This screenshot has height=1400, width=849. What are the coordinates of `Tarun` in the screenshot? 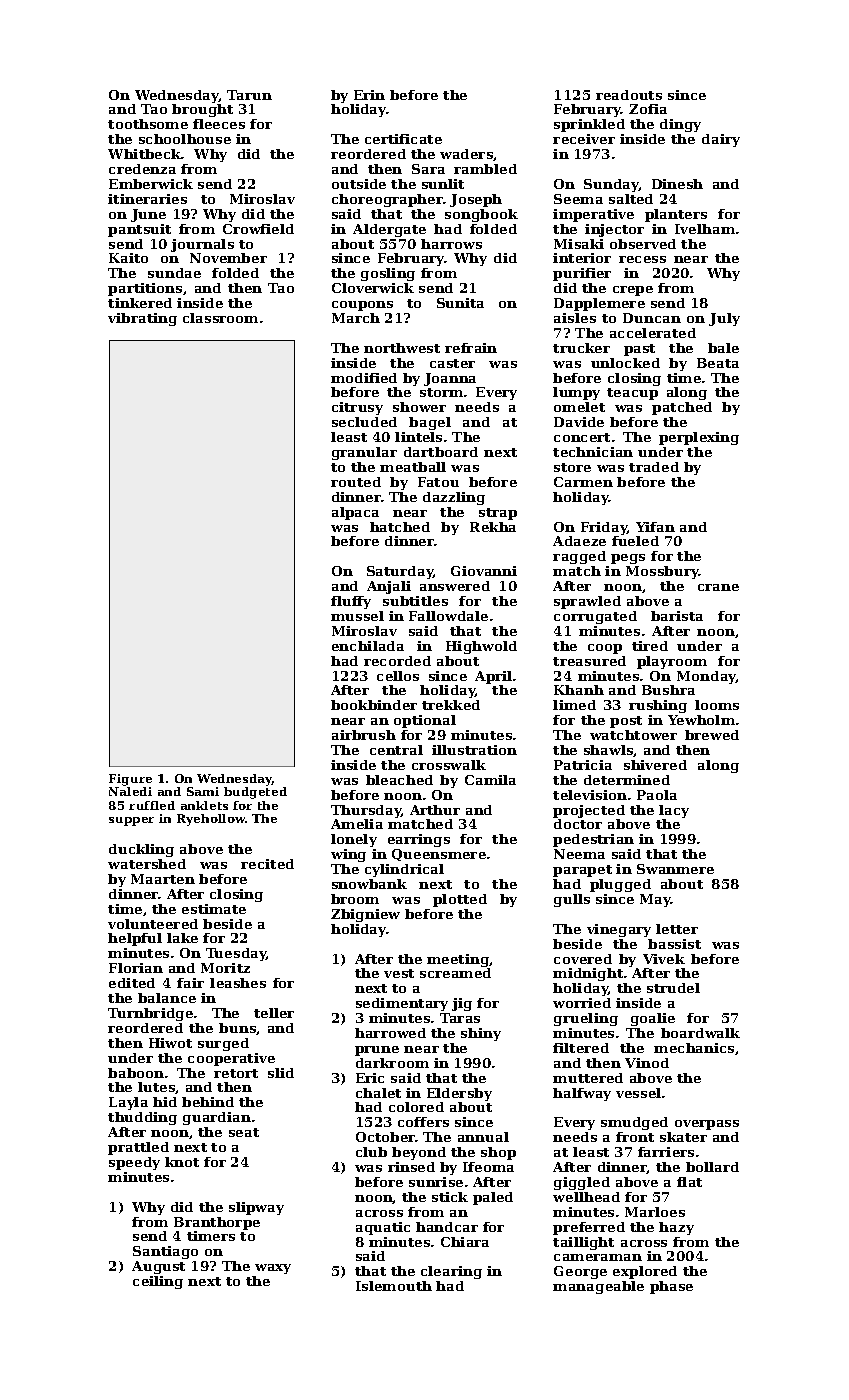 It's located at (249, 95).
